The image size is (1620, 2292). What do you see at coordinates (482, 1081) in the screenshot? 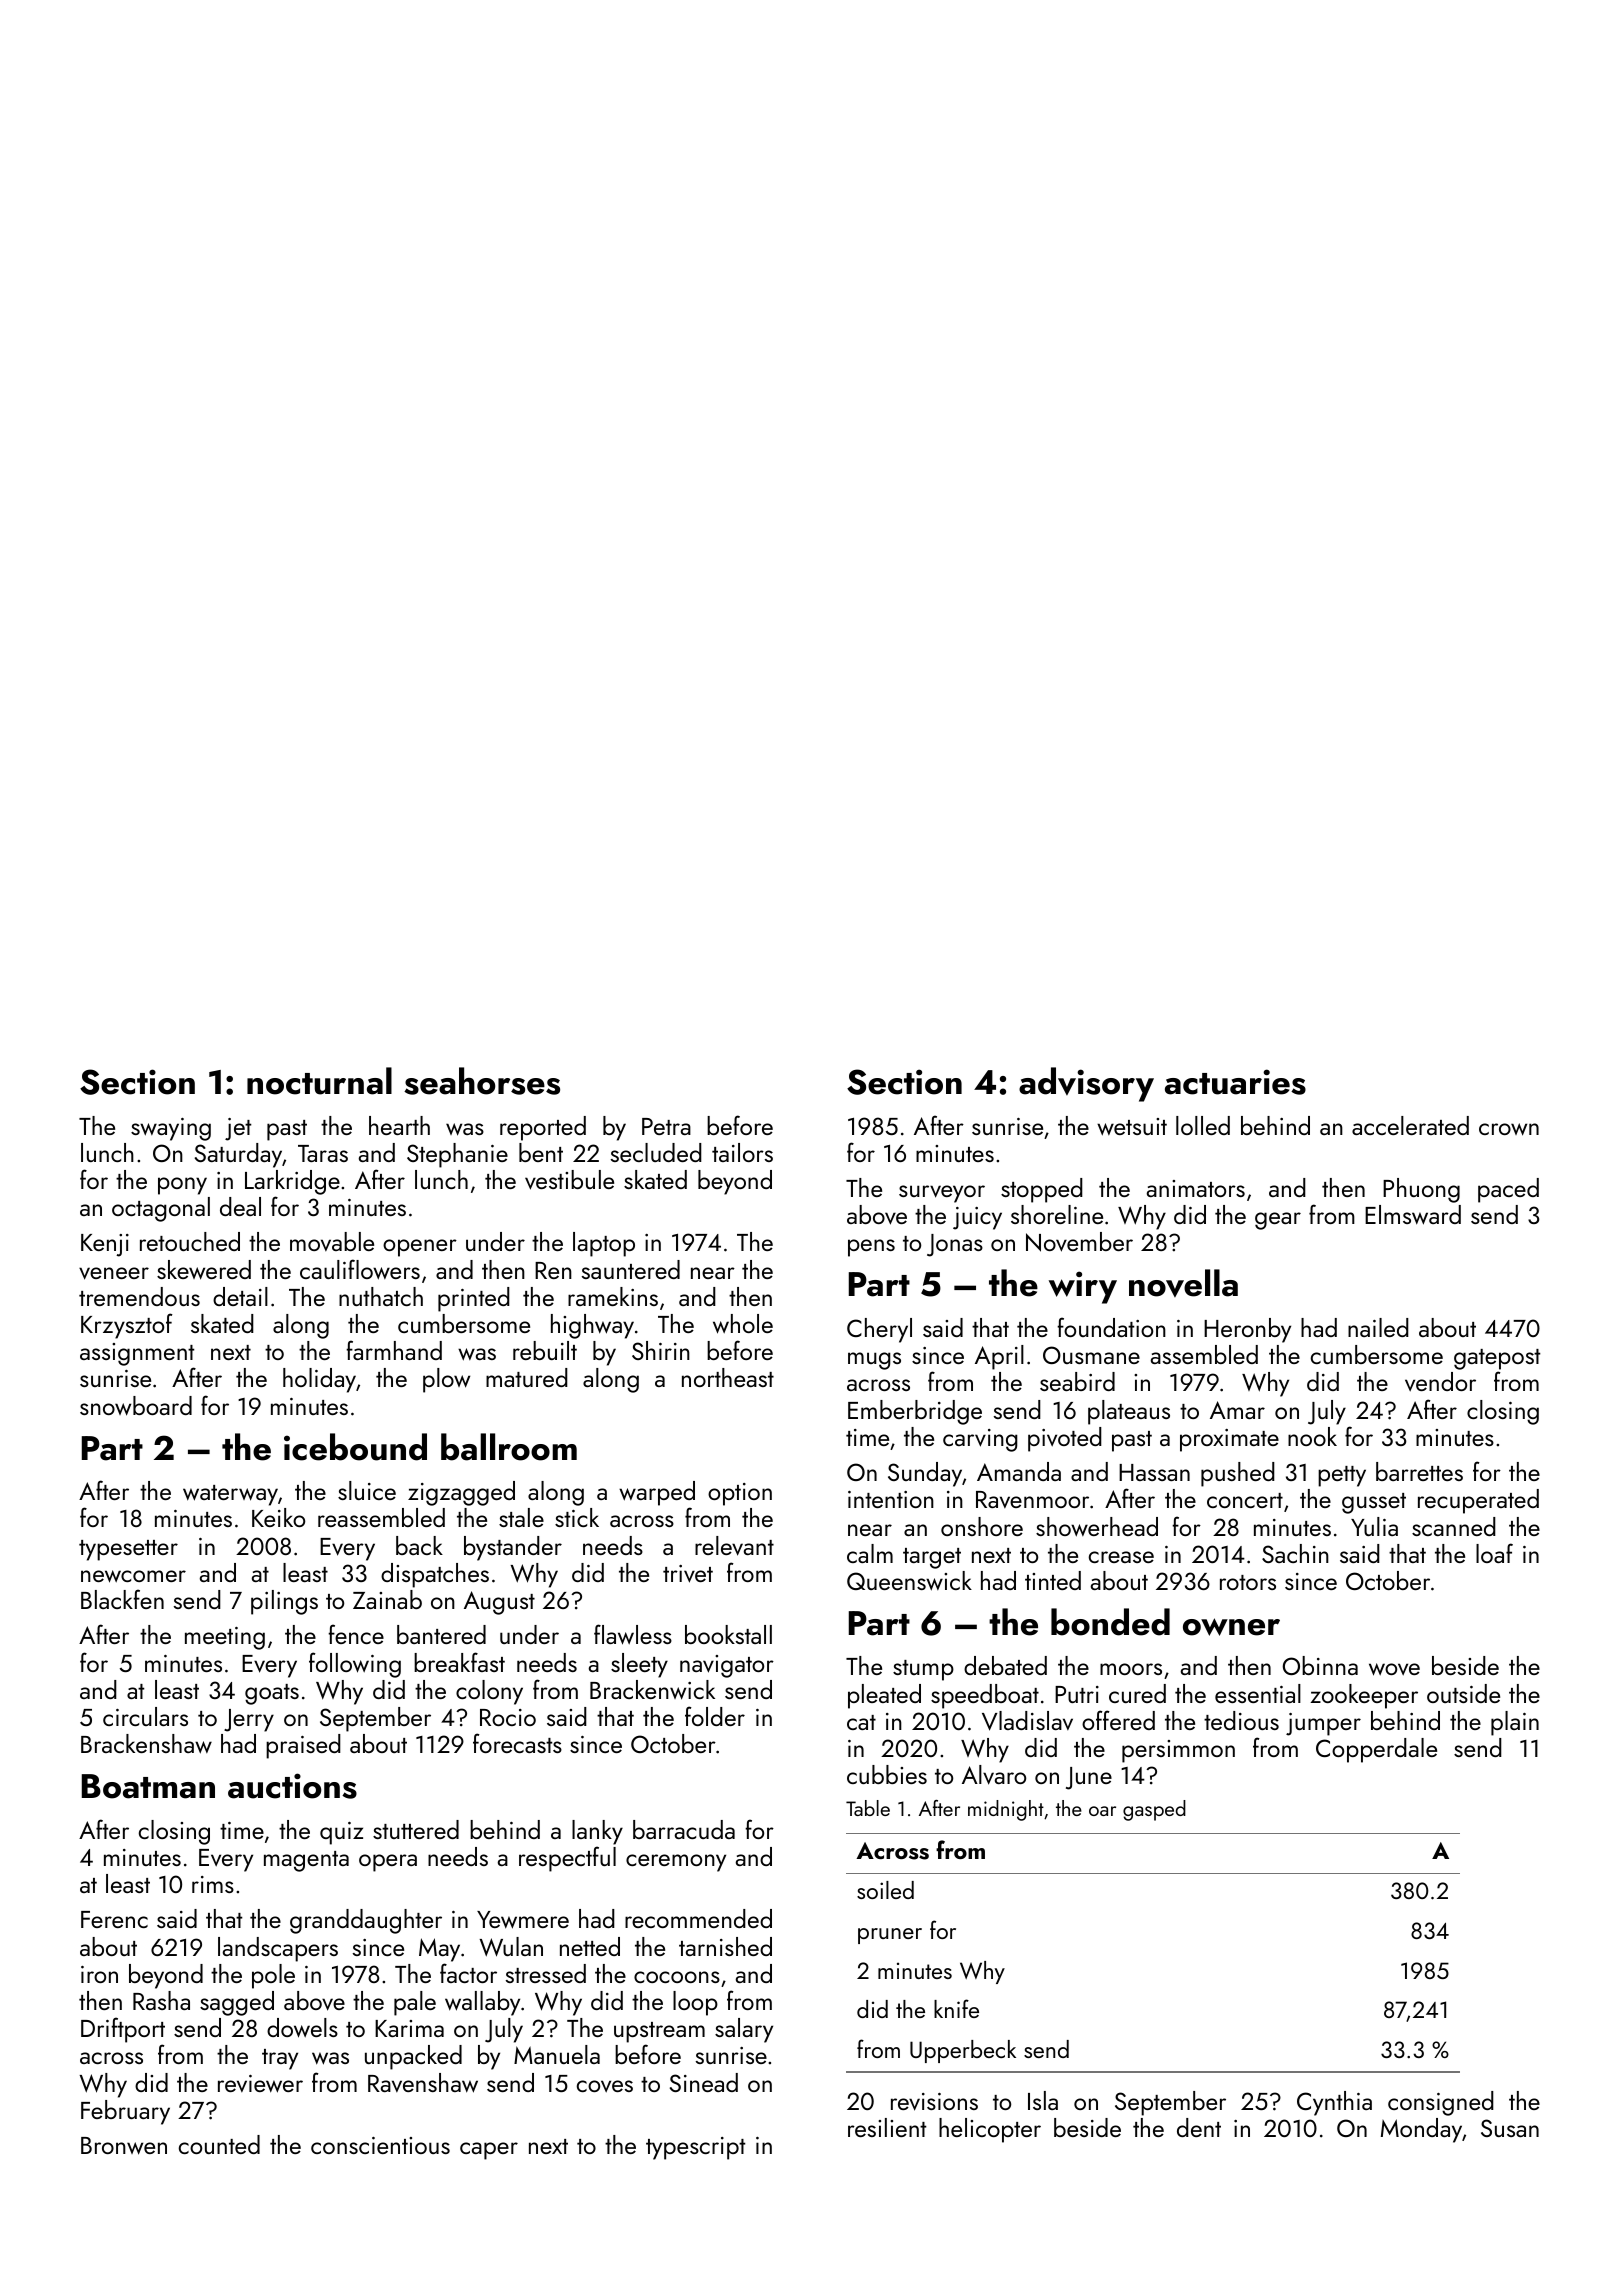
I see `seahorses` at bounding box center [482, 1081].
